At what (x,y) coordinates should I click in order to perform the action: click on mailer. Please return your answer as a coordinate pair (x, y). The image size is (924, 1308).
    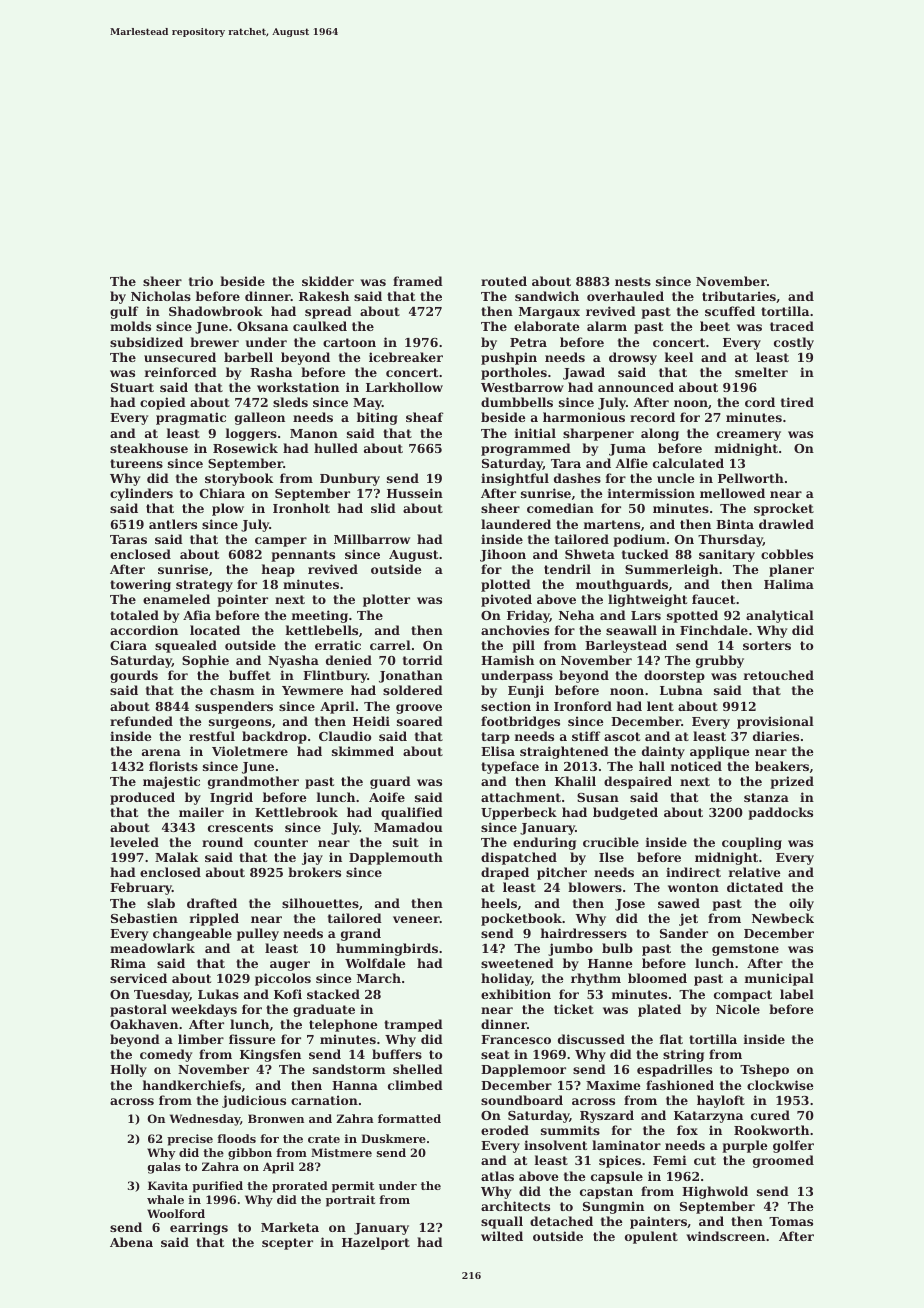
    Looking at the image, I should click on (201, 812).
